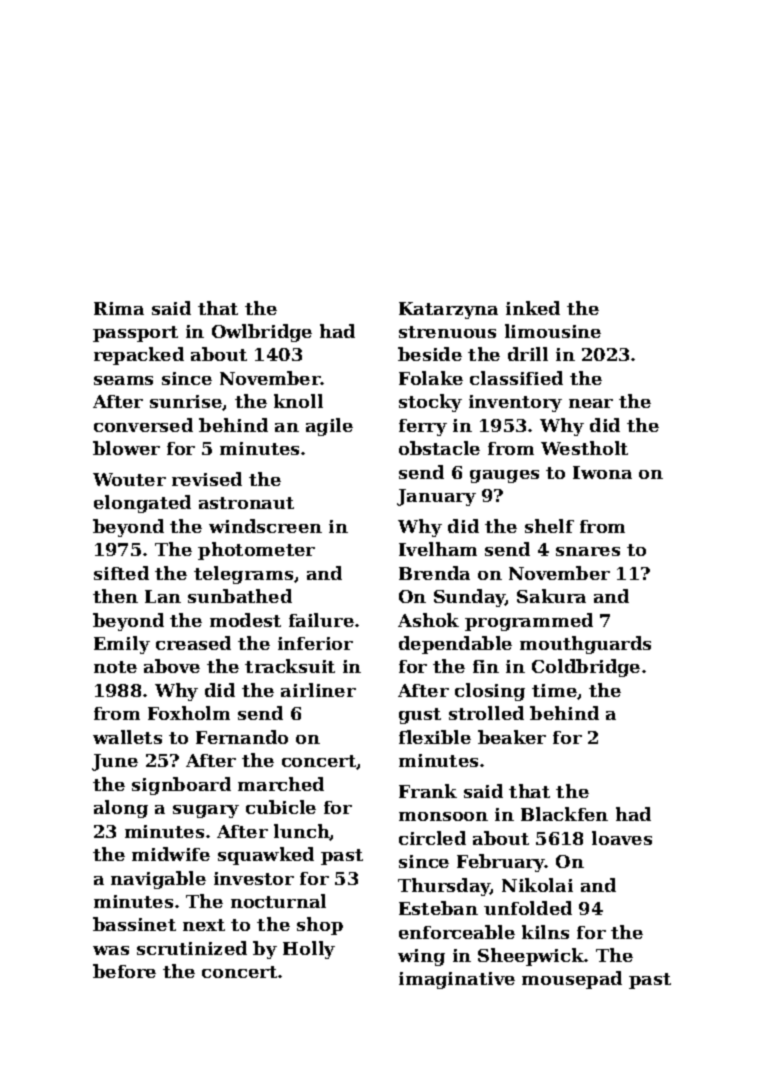  What do you see at coordinates (585, 645) in the screenshot?
I see `mouthguards` at bounding box center [585, 645].
